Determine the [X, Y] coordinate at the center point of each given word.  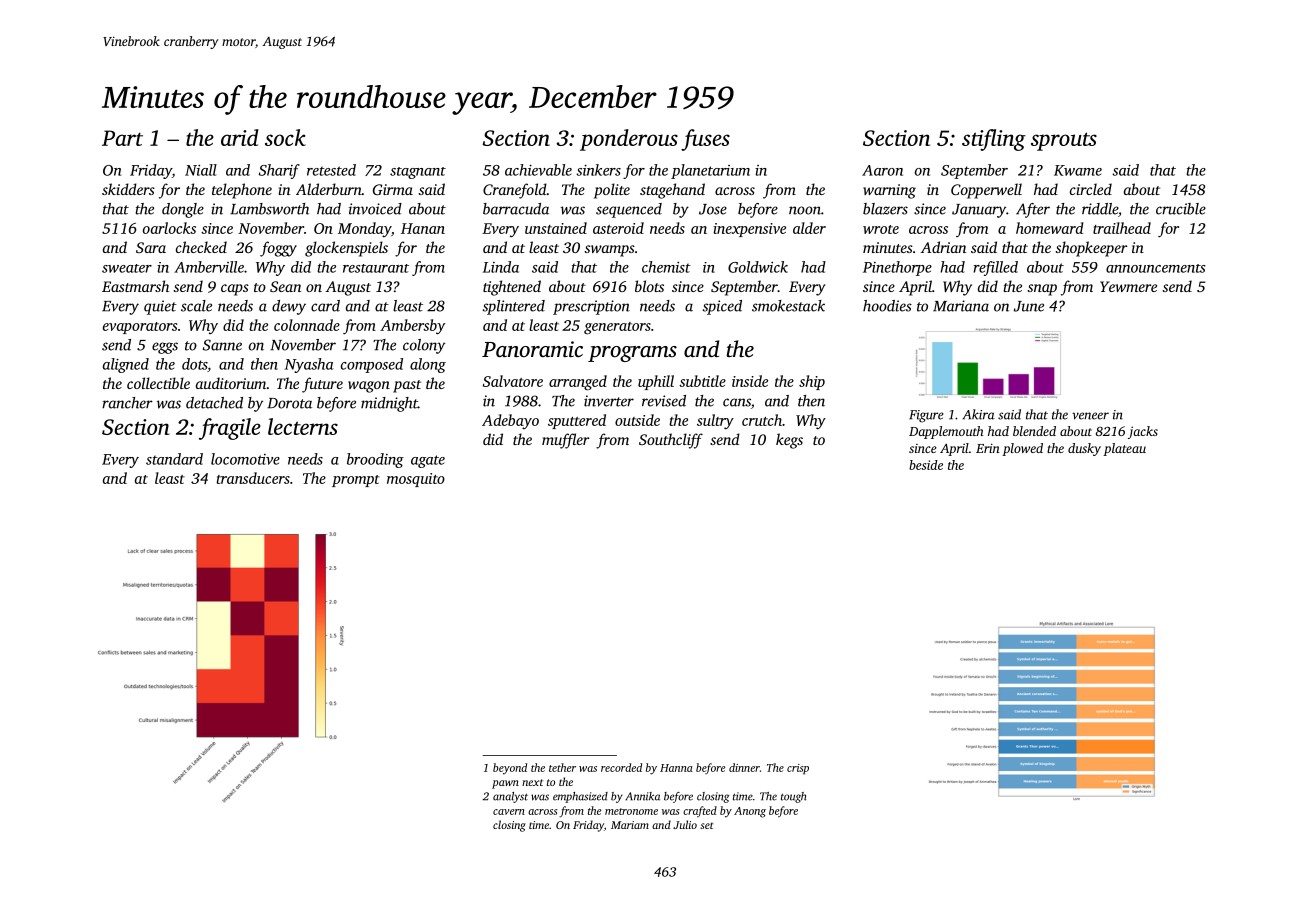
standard [174, 459]
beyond [510, 769]
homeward [1050, 228]
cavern [509, 812]
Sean [285, 286]
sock [285, 137]
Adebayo [510, 421]
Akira [978, 414]
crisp [798, 769]
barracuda [516, 209]
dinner [744, 767]
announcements [1155, 268]
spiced [722, 307]
